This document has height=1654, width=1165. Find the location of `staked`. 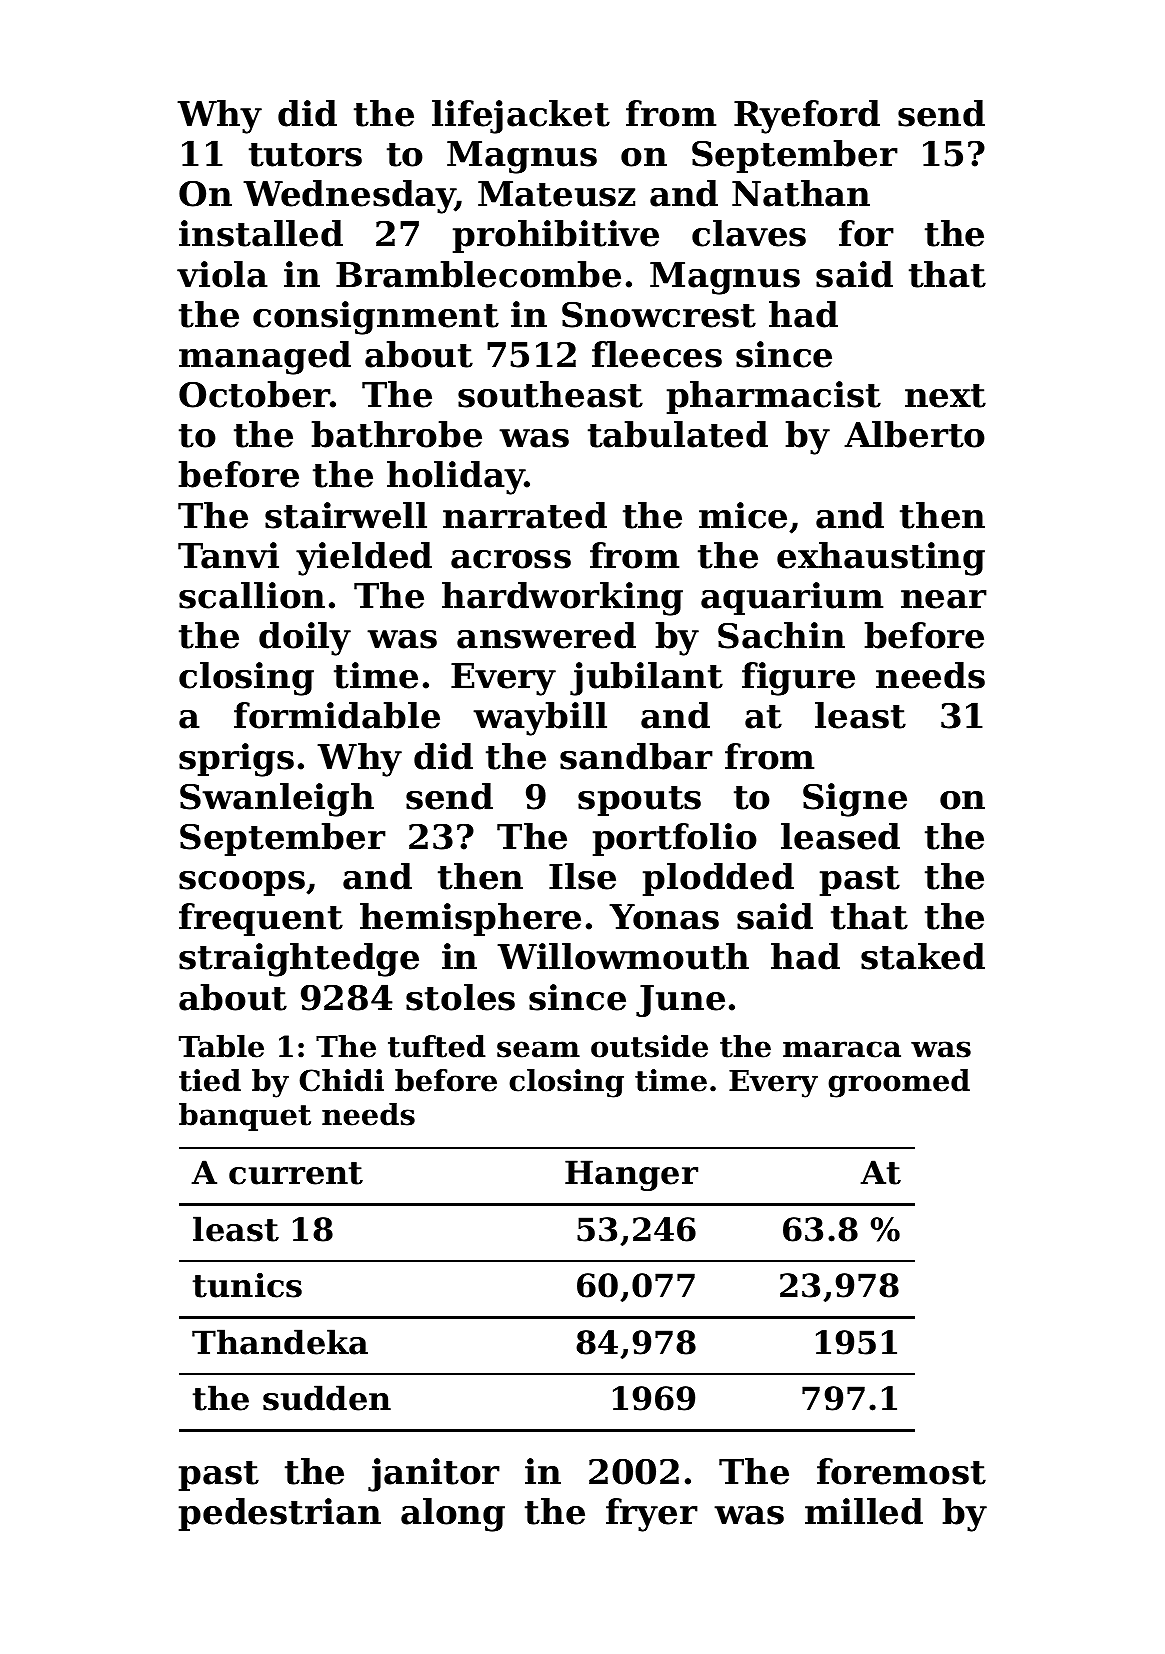

staked is located at coordinates (923, 956).
